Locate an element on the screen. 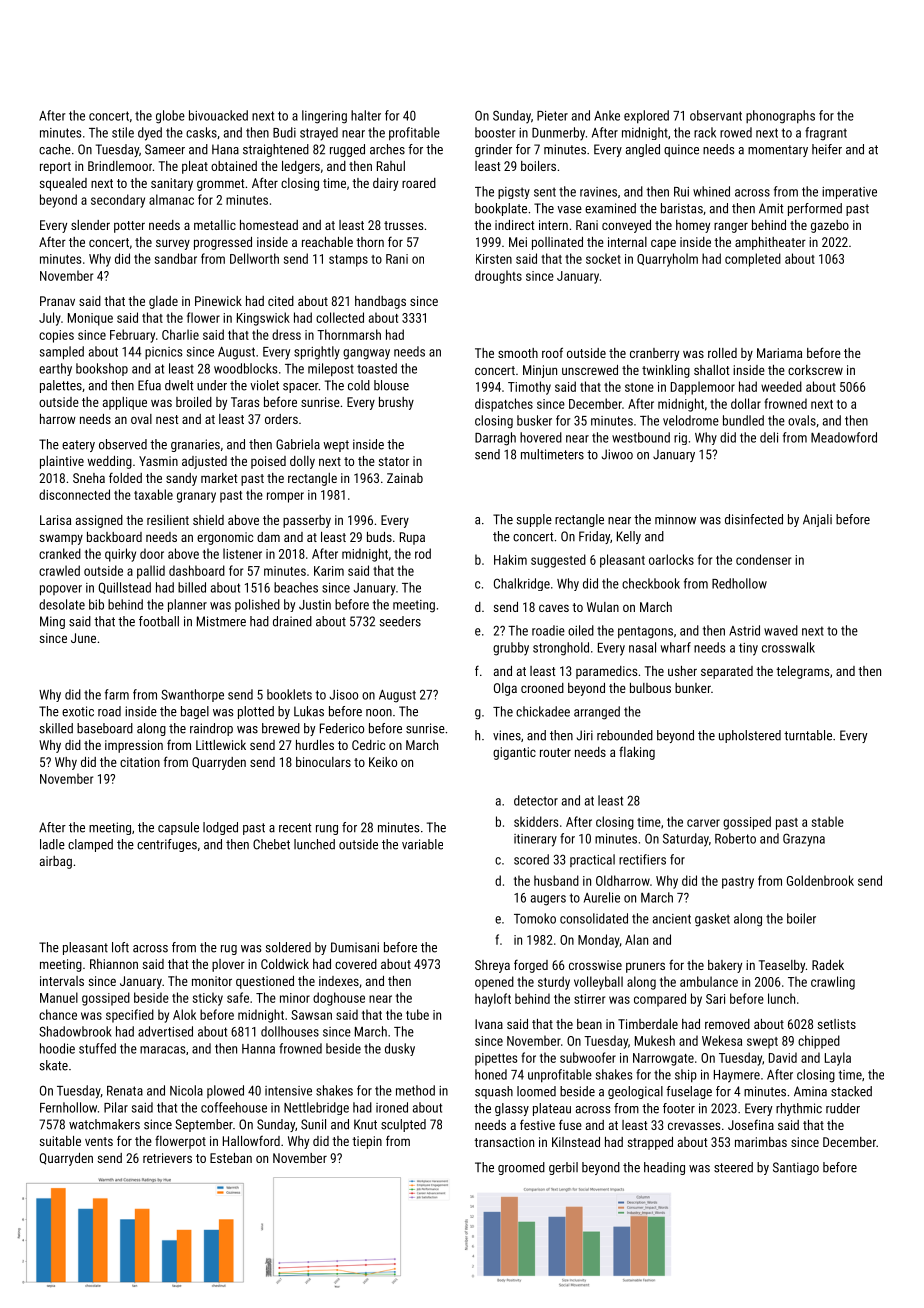  rolled is located at coordinates (722, 353).
